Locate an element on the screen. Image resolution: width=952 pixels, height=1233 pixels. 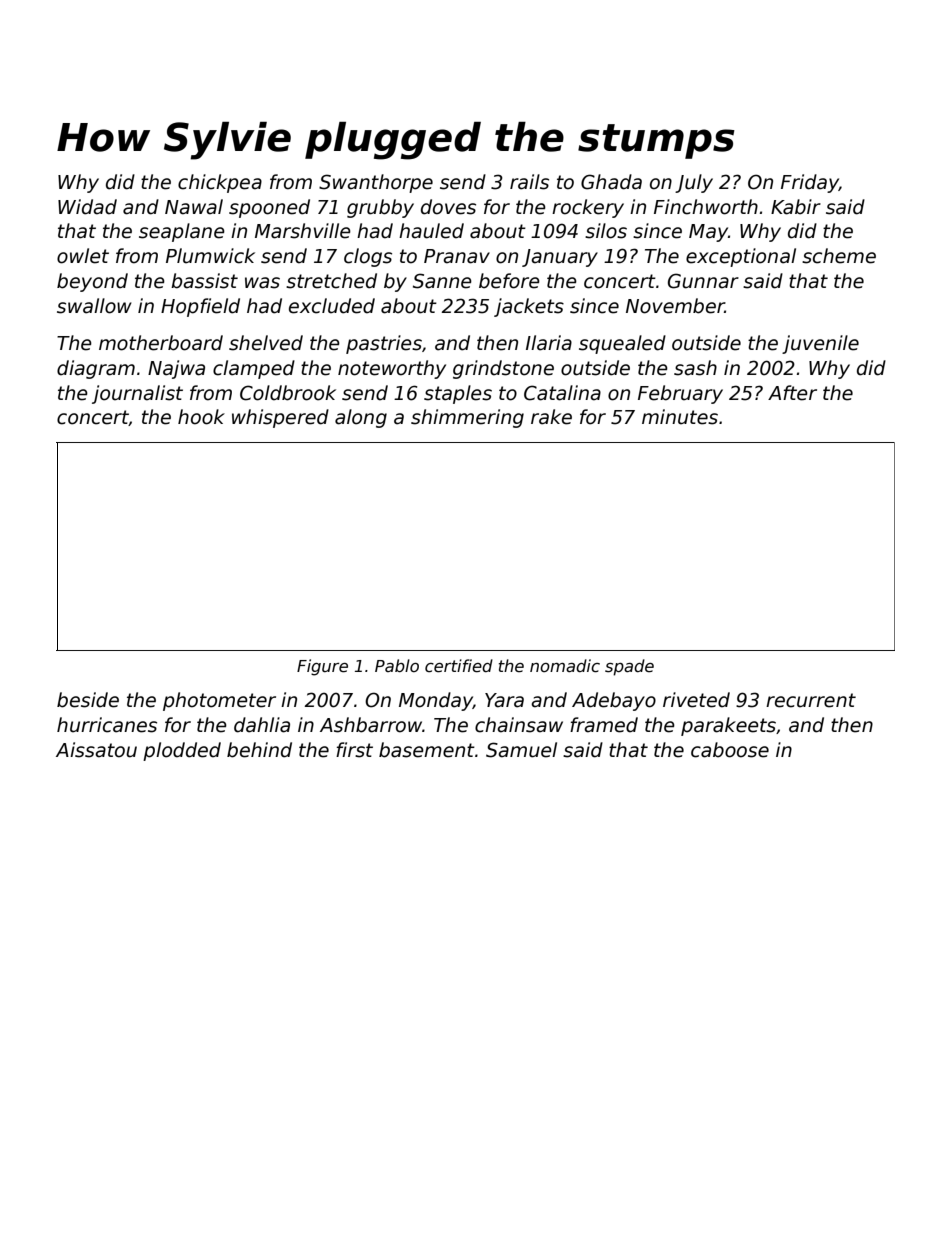
July is located at coordinates (694, 183).
